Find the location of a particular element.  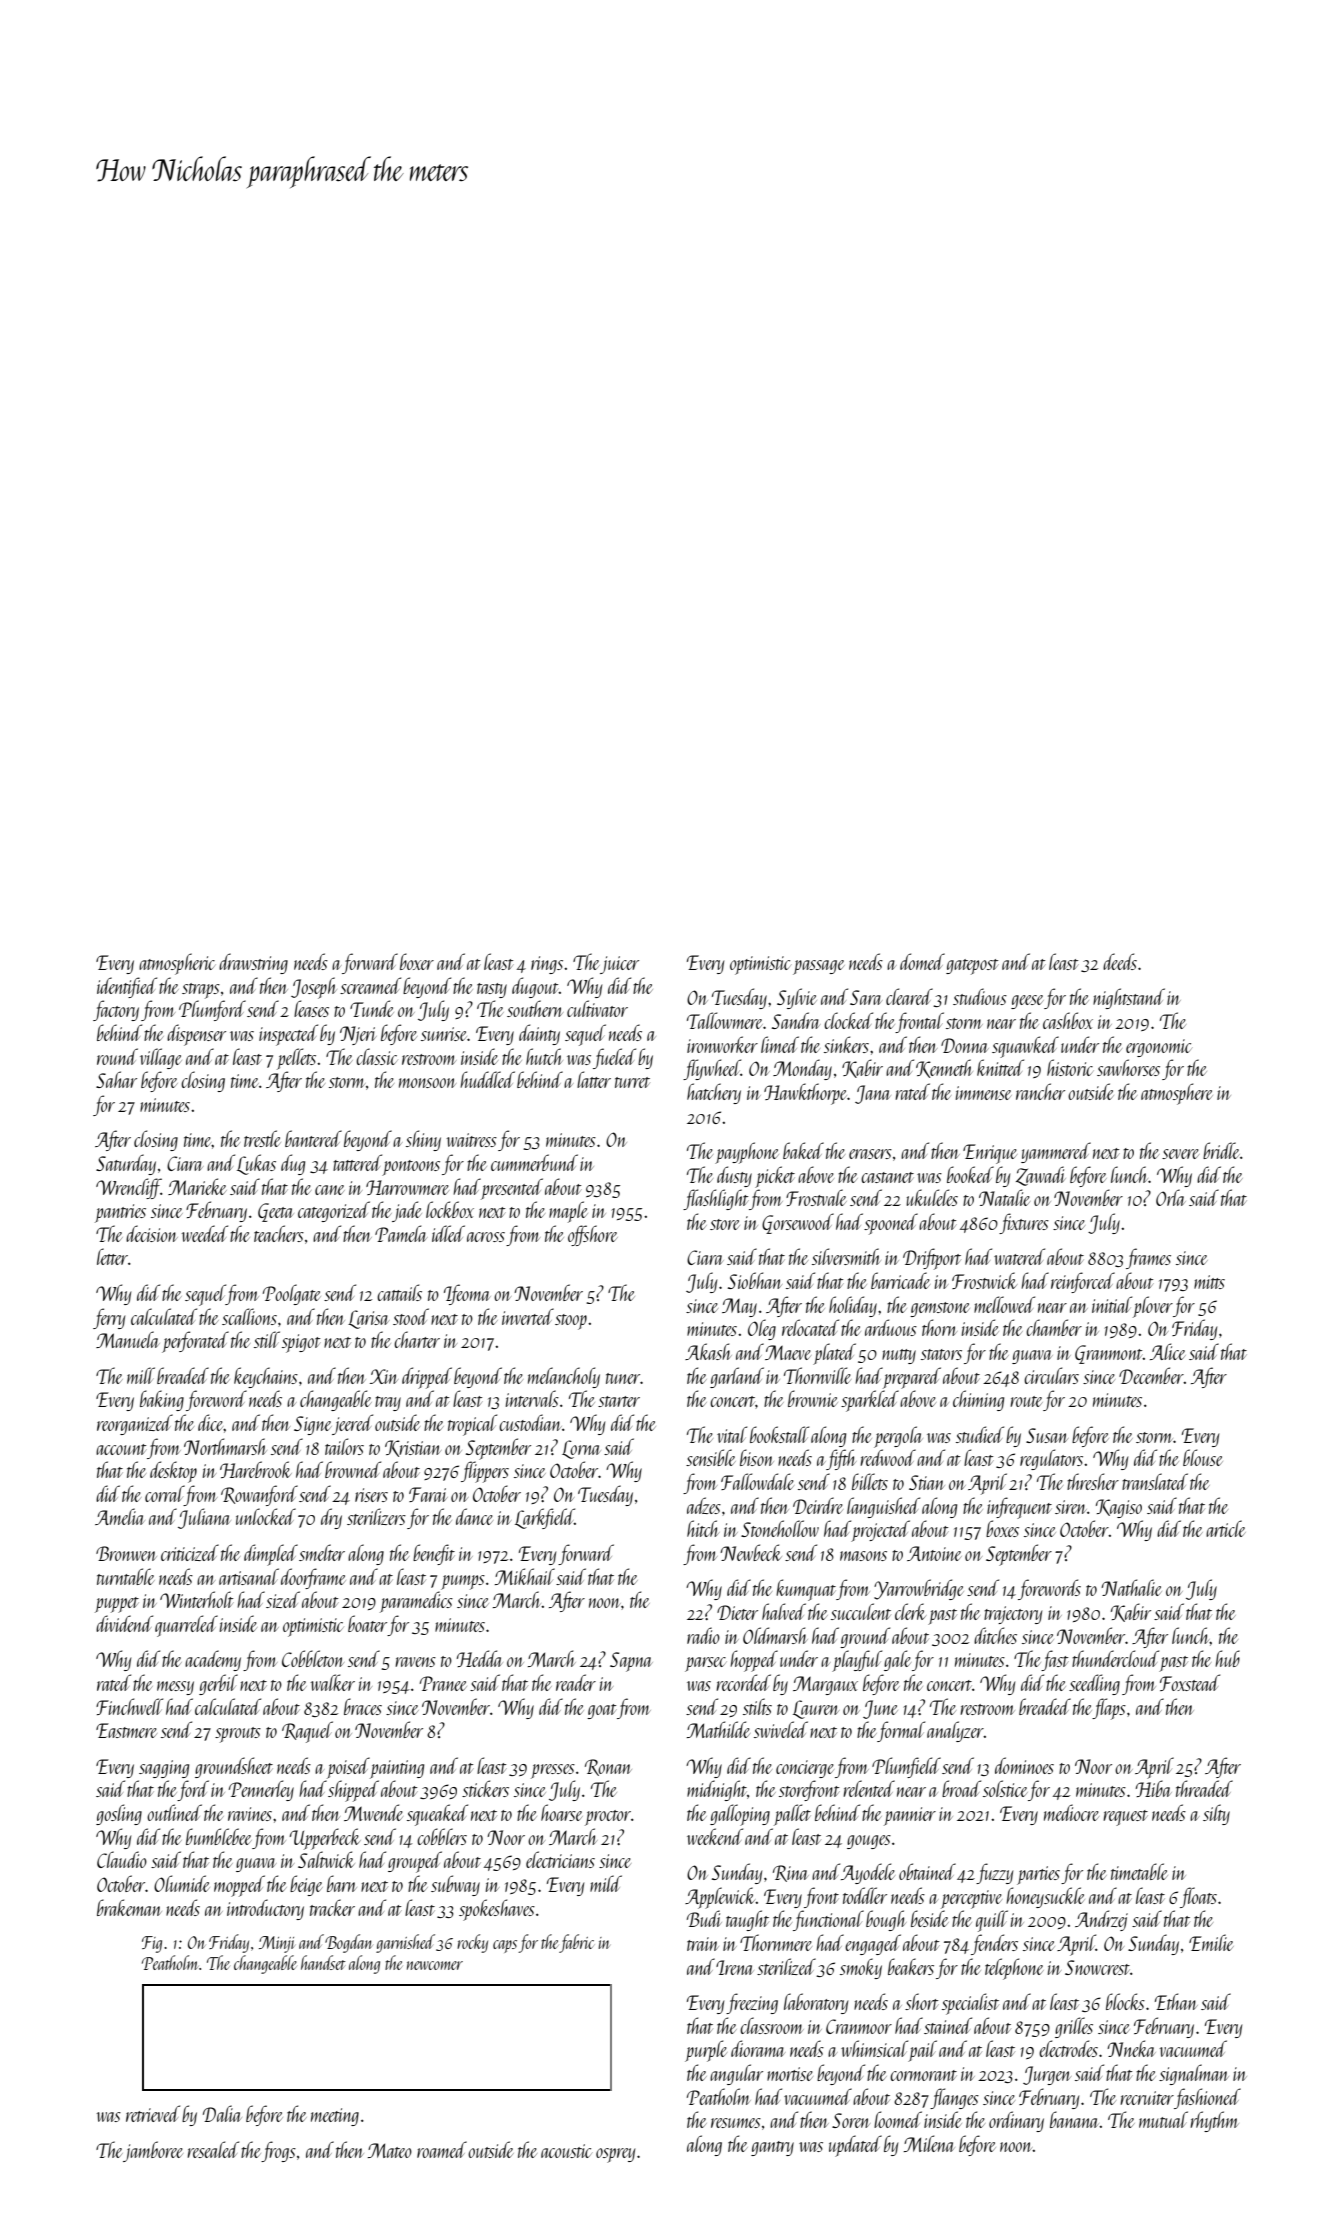

starter is located at coordinates (619, 1401).
